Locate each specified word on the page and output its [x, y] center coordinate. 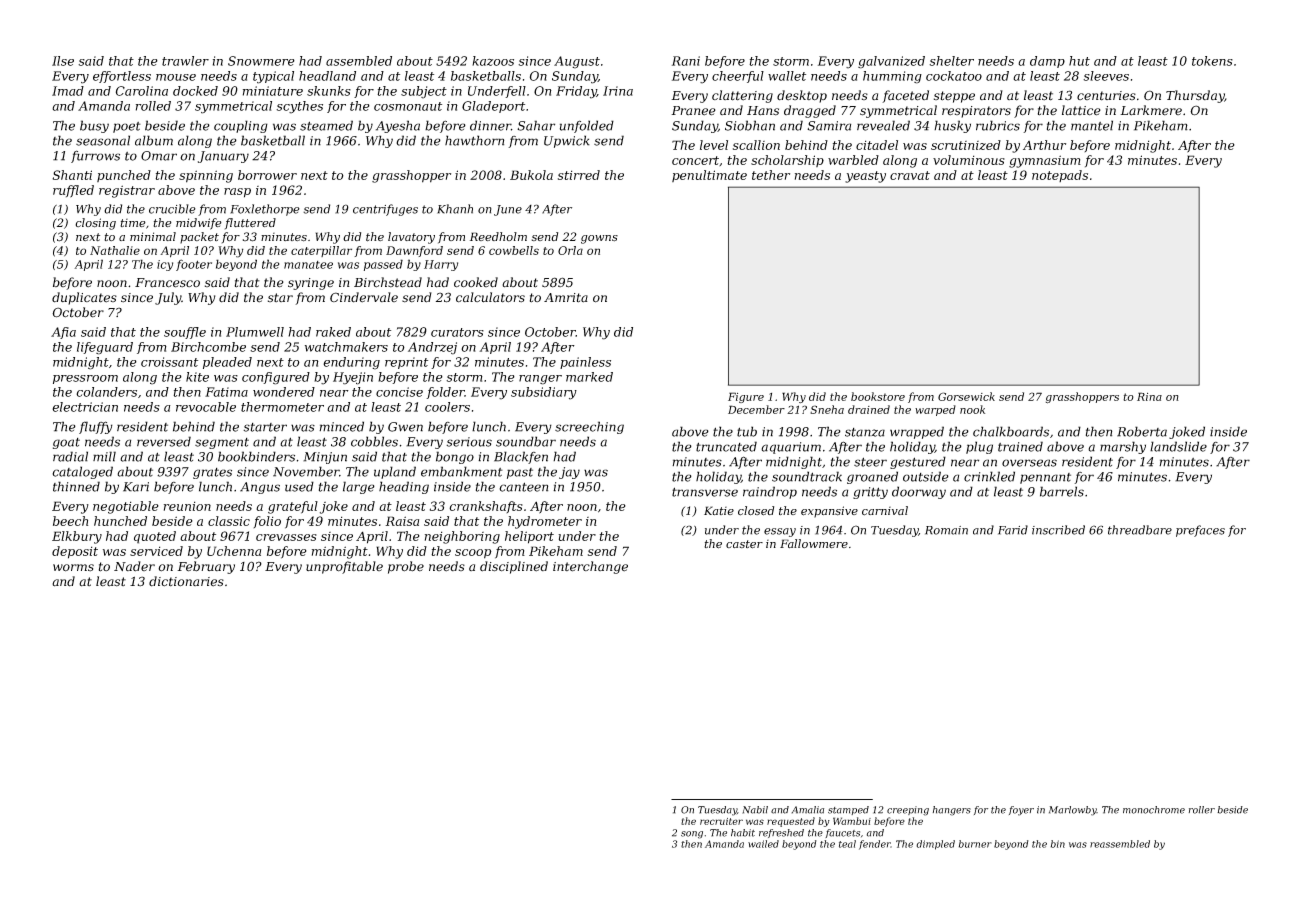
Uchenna [234, 551]
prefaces [1200, 531]
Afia [63, 333]
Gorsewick [966, 396]
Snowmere [261, 61]
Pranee [693, 111]
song [692, 835]
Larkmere [1151, 110]
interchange [590, 567]
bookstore [878, 396]
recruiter [721, 821]
